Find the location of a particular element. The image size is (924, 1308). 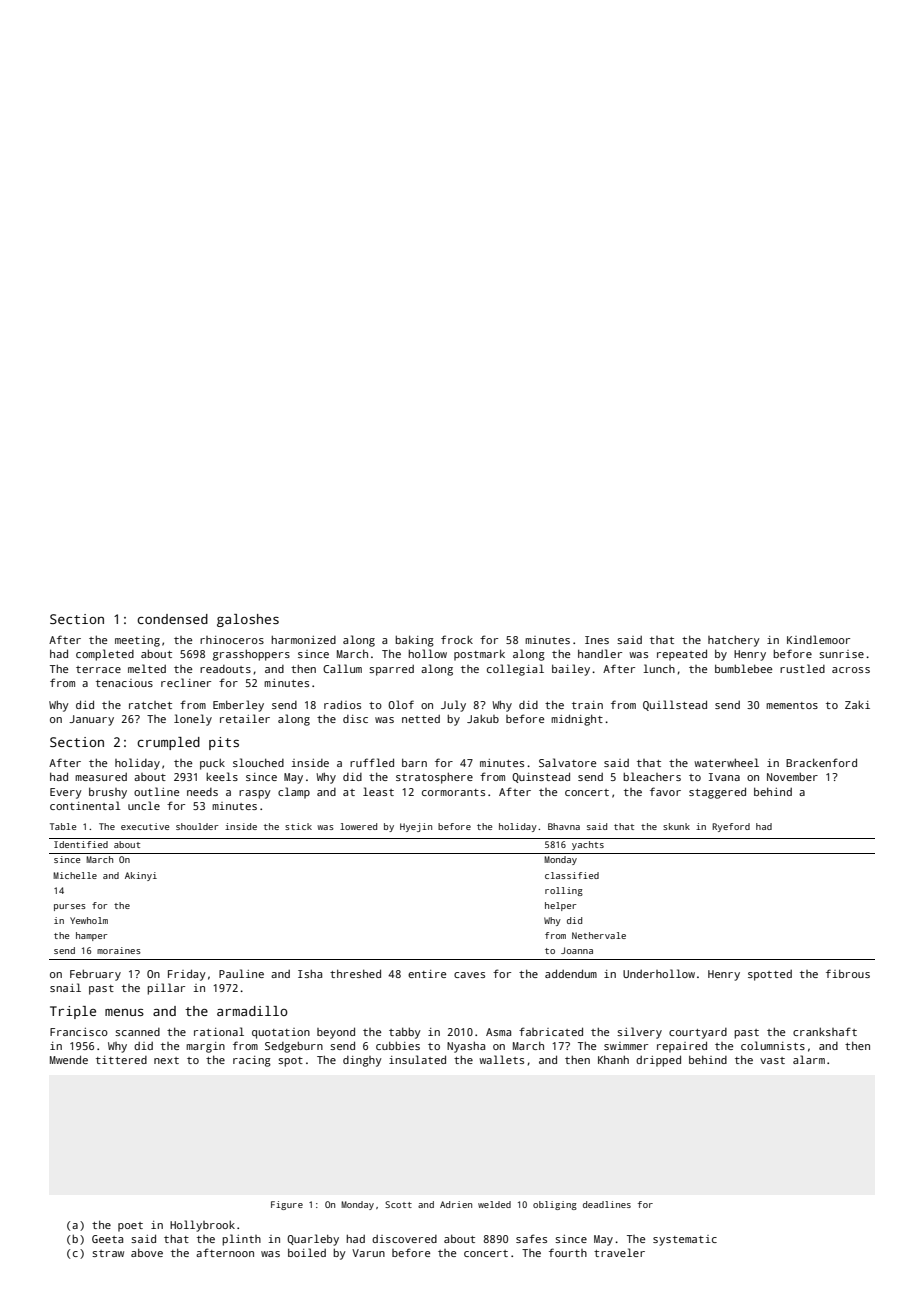

Zaki is located at coordinates (857, 705).
